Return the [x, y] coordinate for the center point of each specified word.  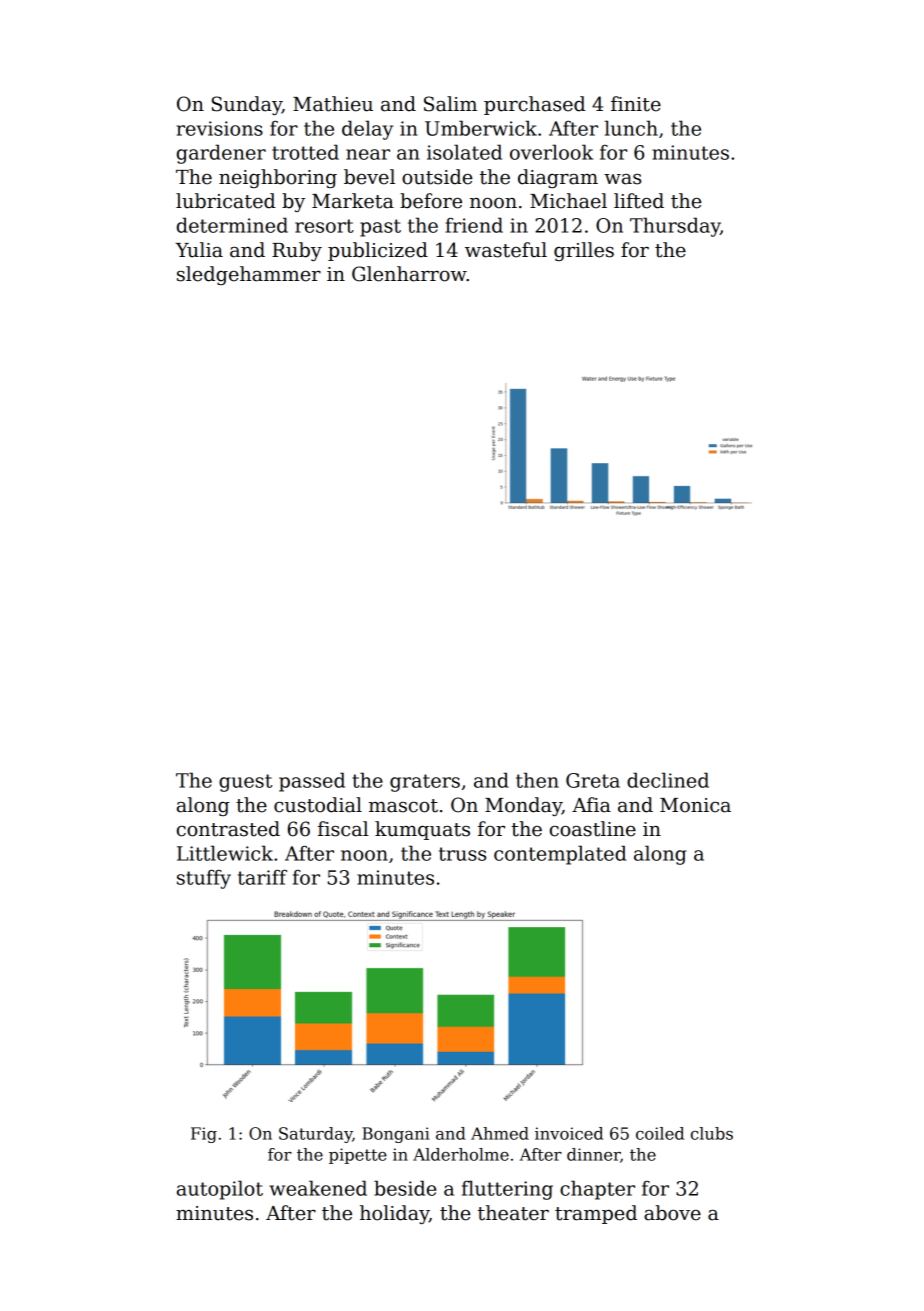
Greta [593, 780]
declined [668, 780]
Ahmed [500, 1133]
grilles [584, 251]
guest [245, 783]
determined [232, 225]
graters [425, 783]
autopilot [220, 1190]
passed [312, 782]
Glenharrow [409, 274]
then [537, 780]
